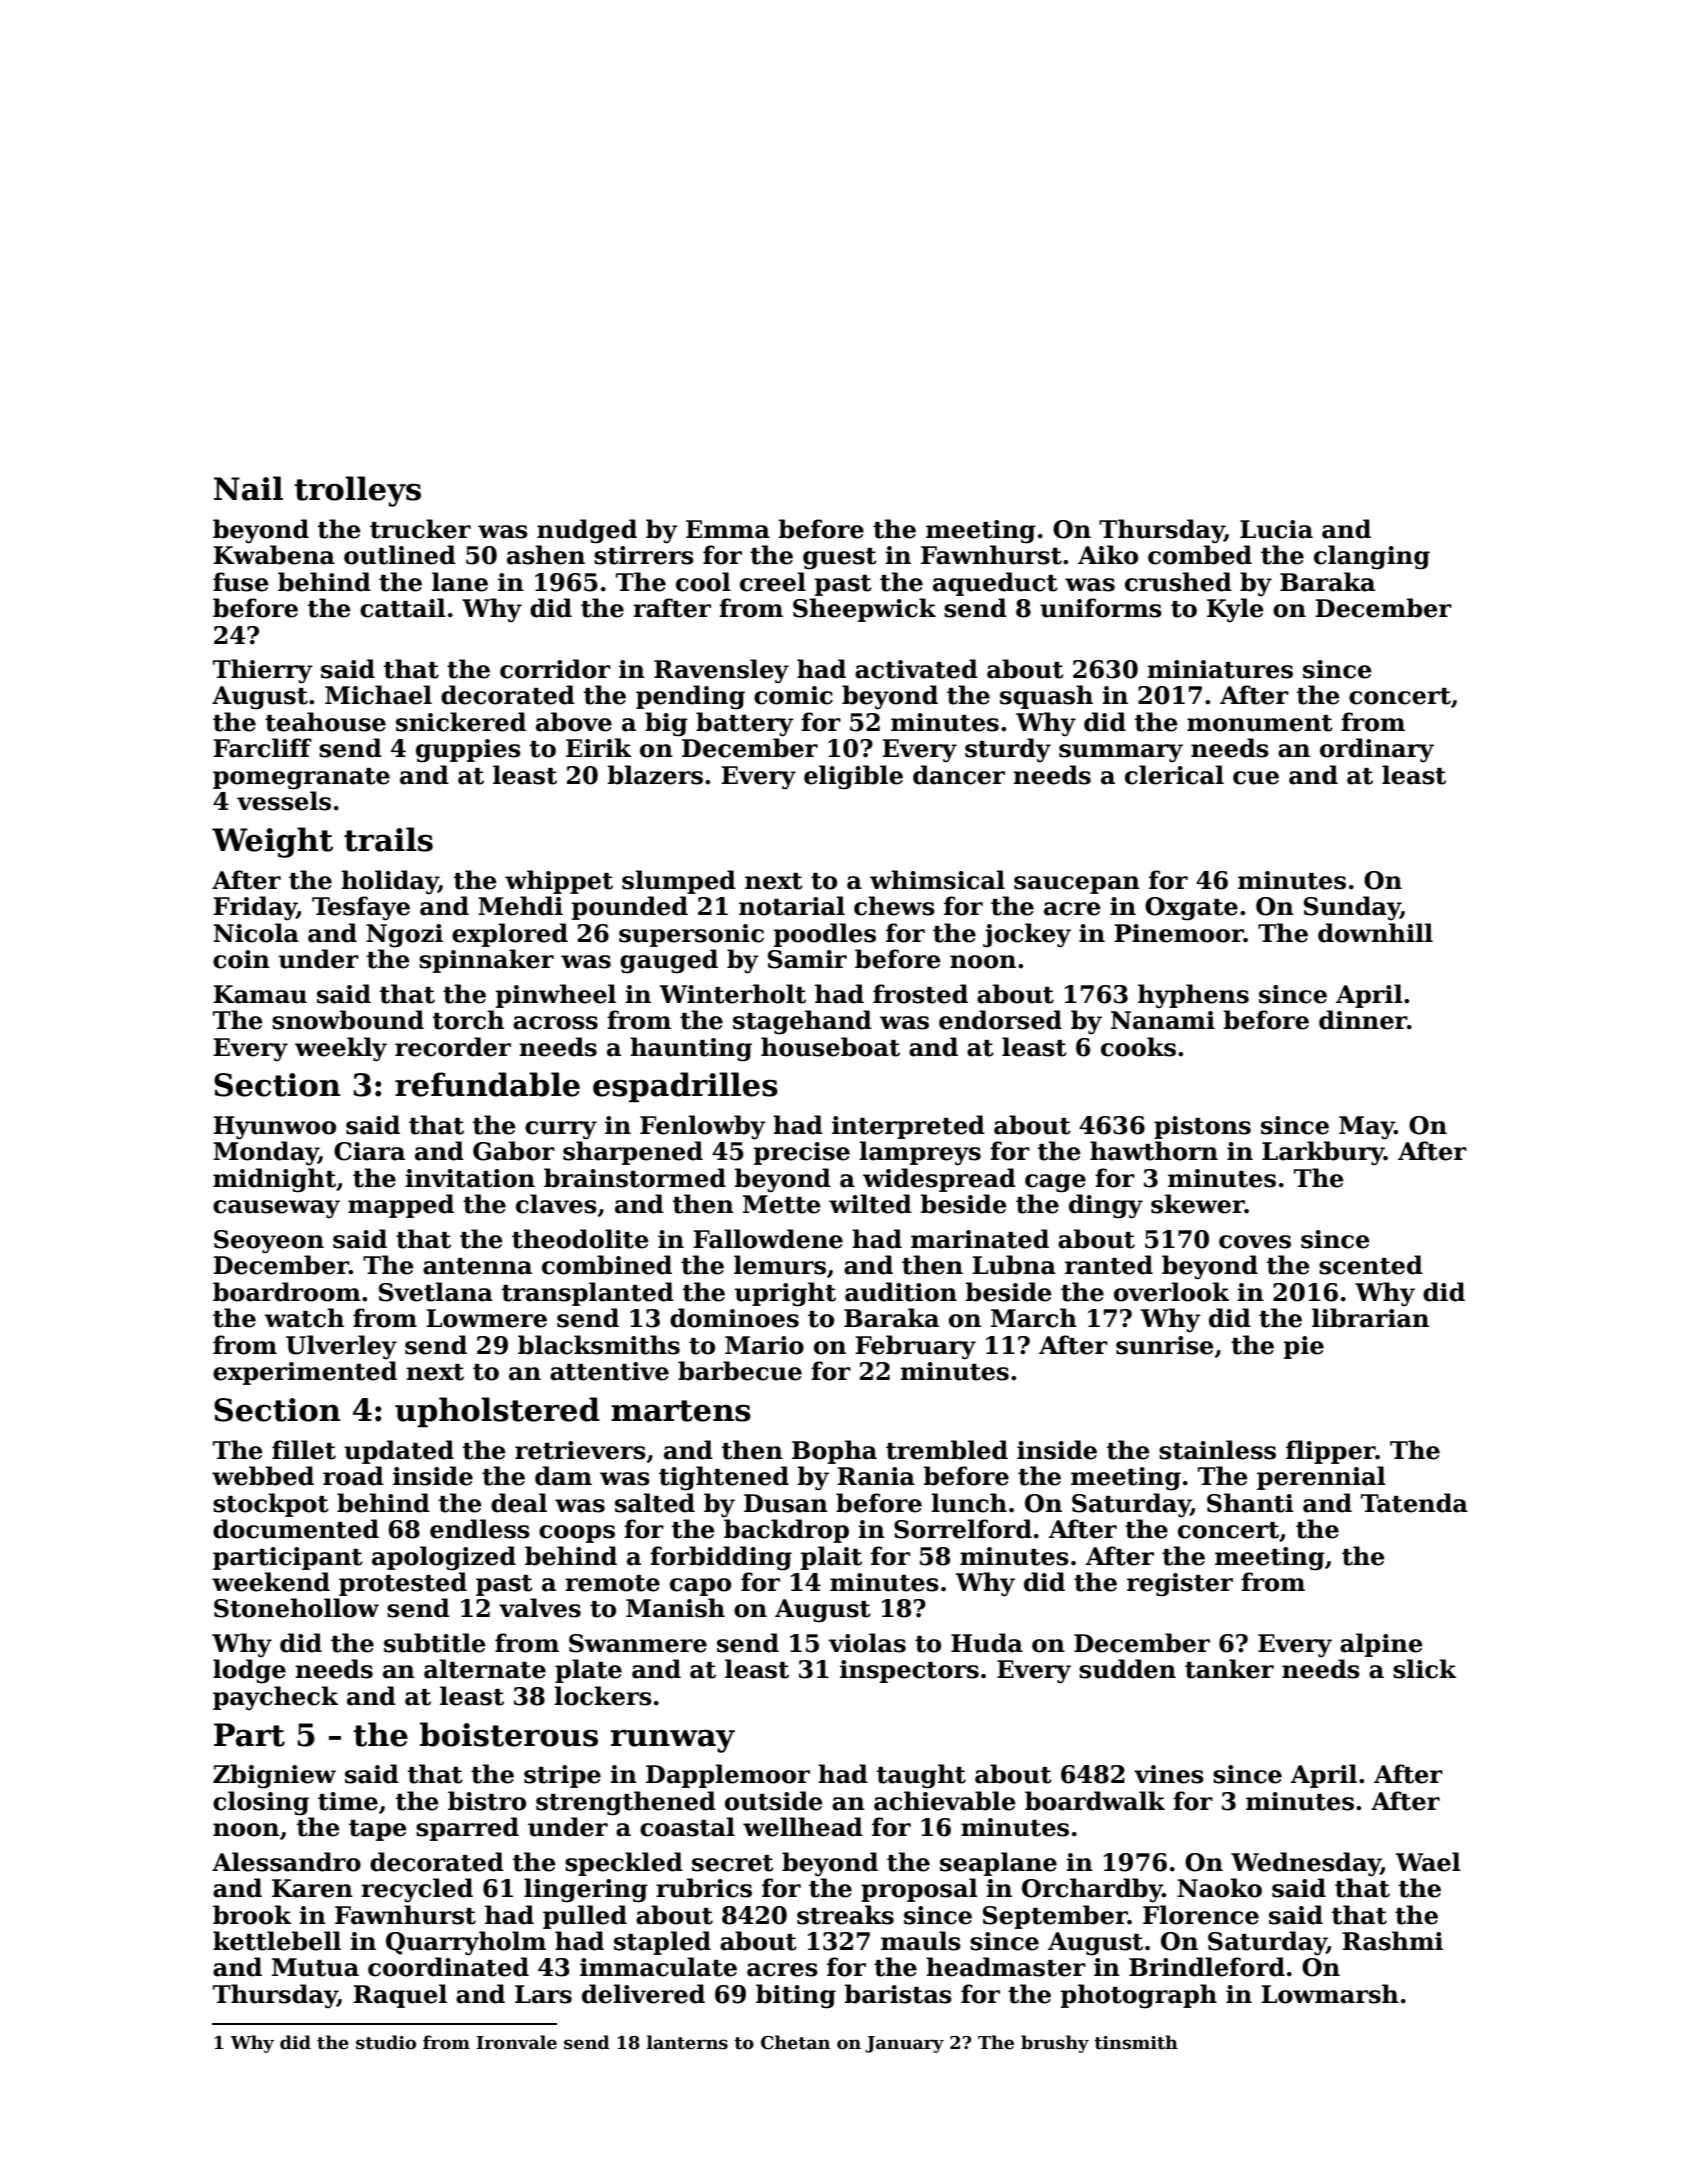  What do you see at coordinates (1367, 1128) in the document?
I see `May` at bounding box center [1367, 1128].
